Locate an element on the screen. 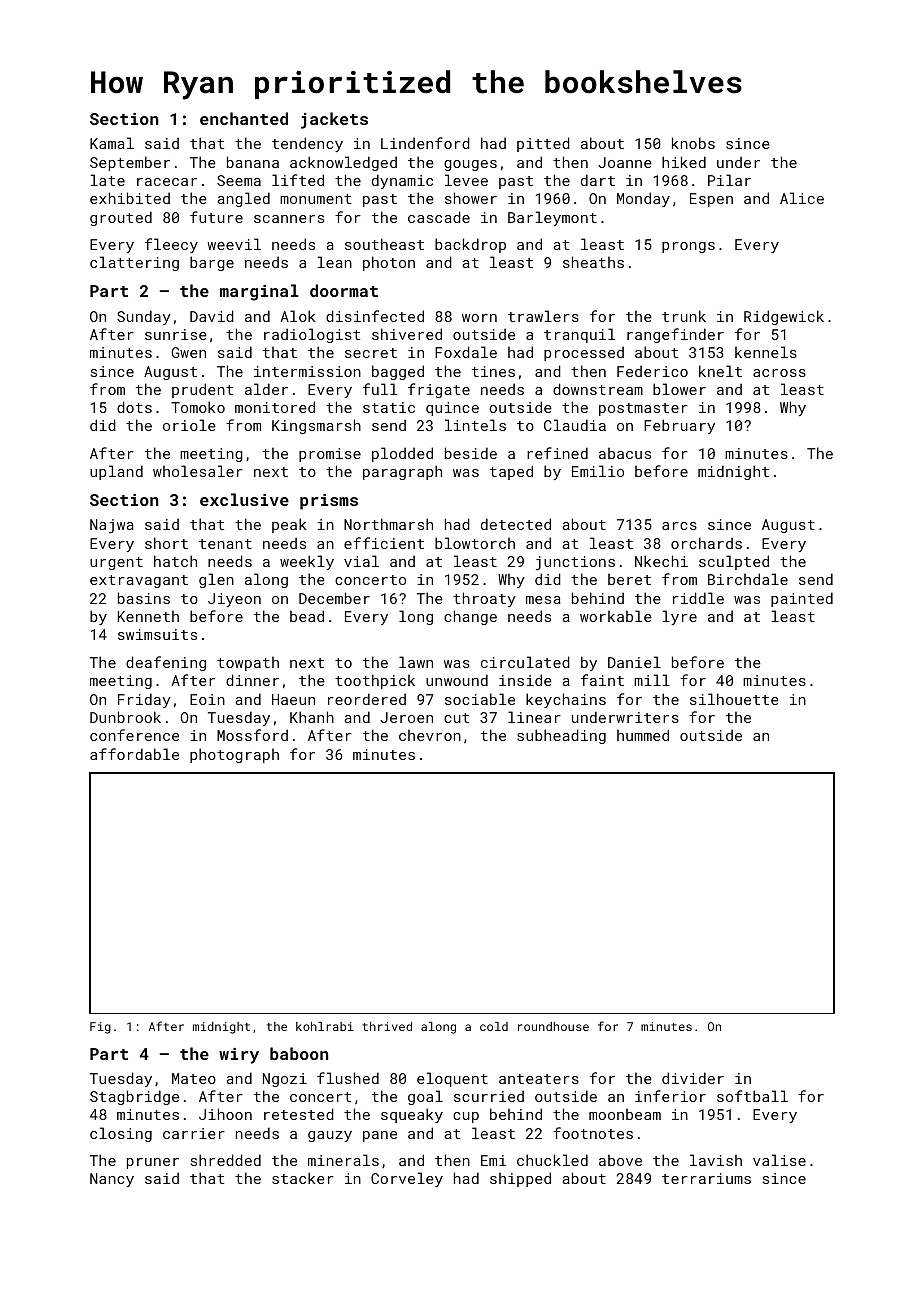  Fig is located at coordinates (100, 1028).
